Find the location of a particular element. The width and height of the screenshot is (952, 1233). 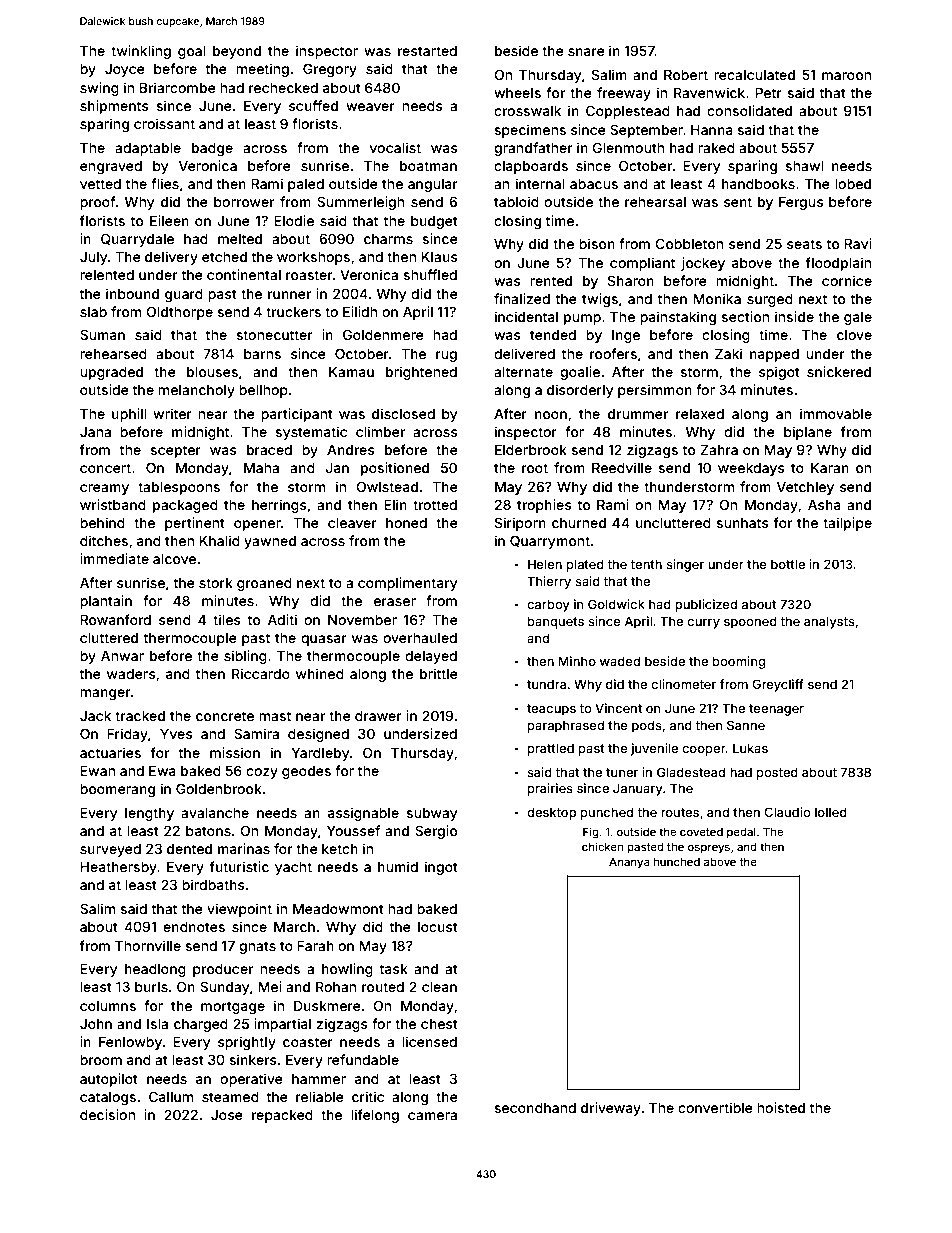

freeway is located at coordinates (624, 94).
